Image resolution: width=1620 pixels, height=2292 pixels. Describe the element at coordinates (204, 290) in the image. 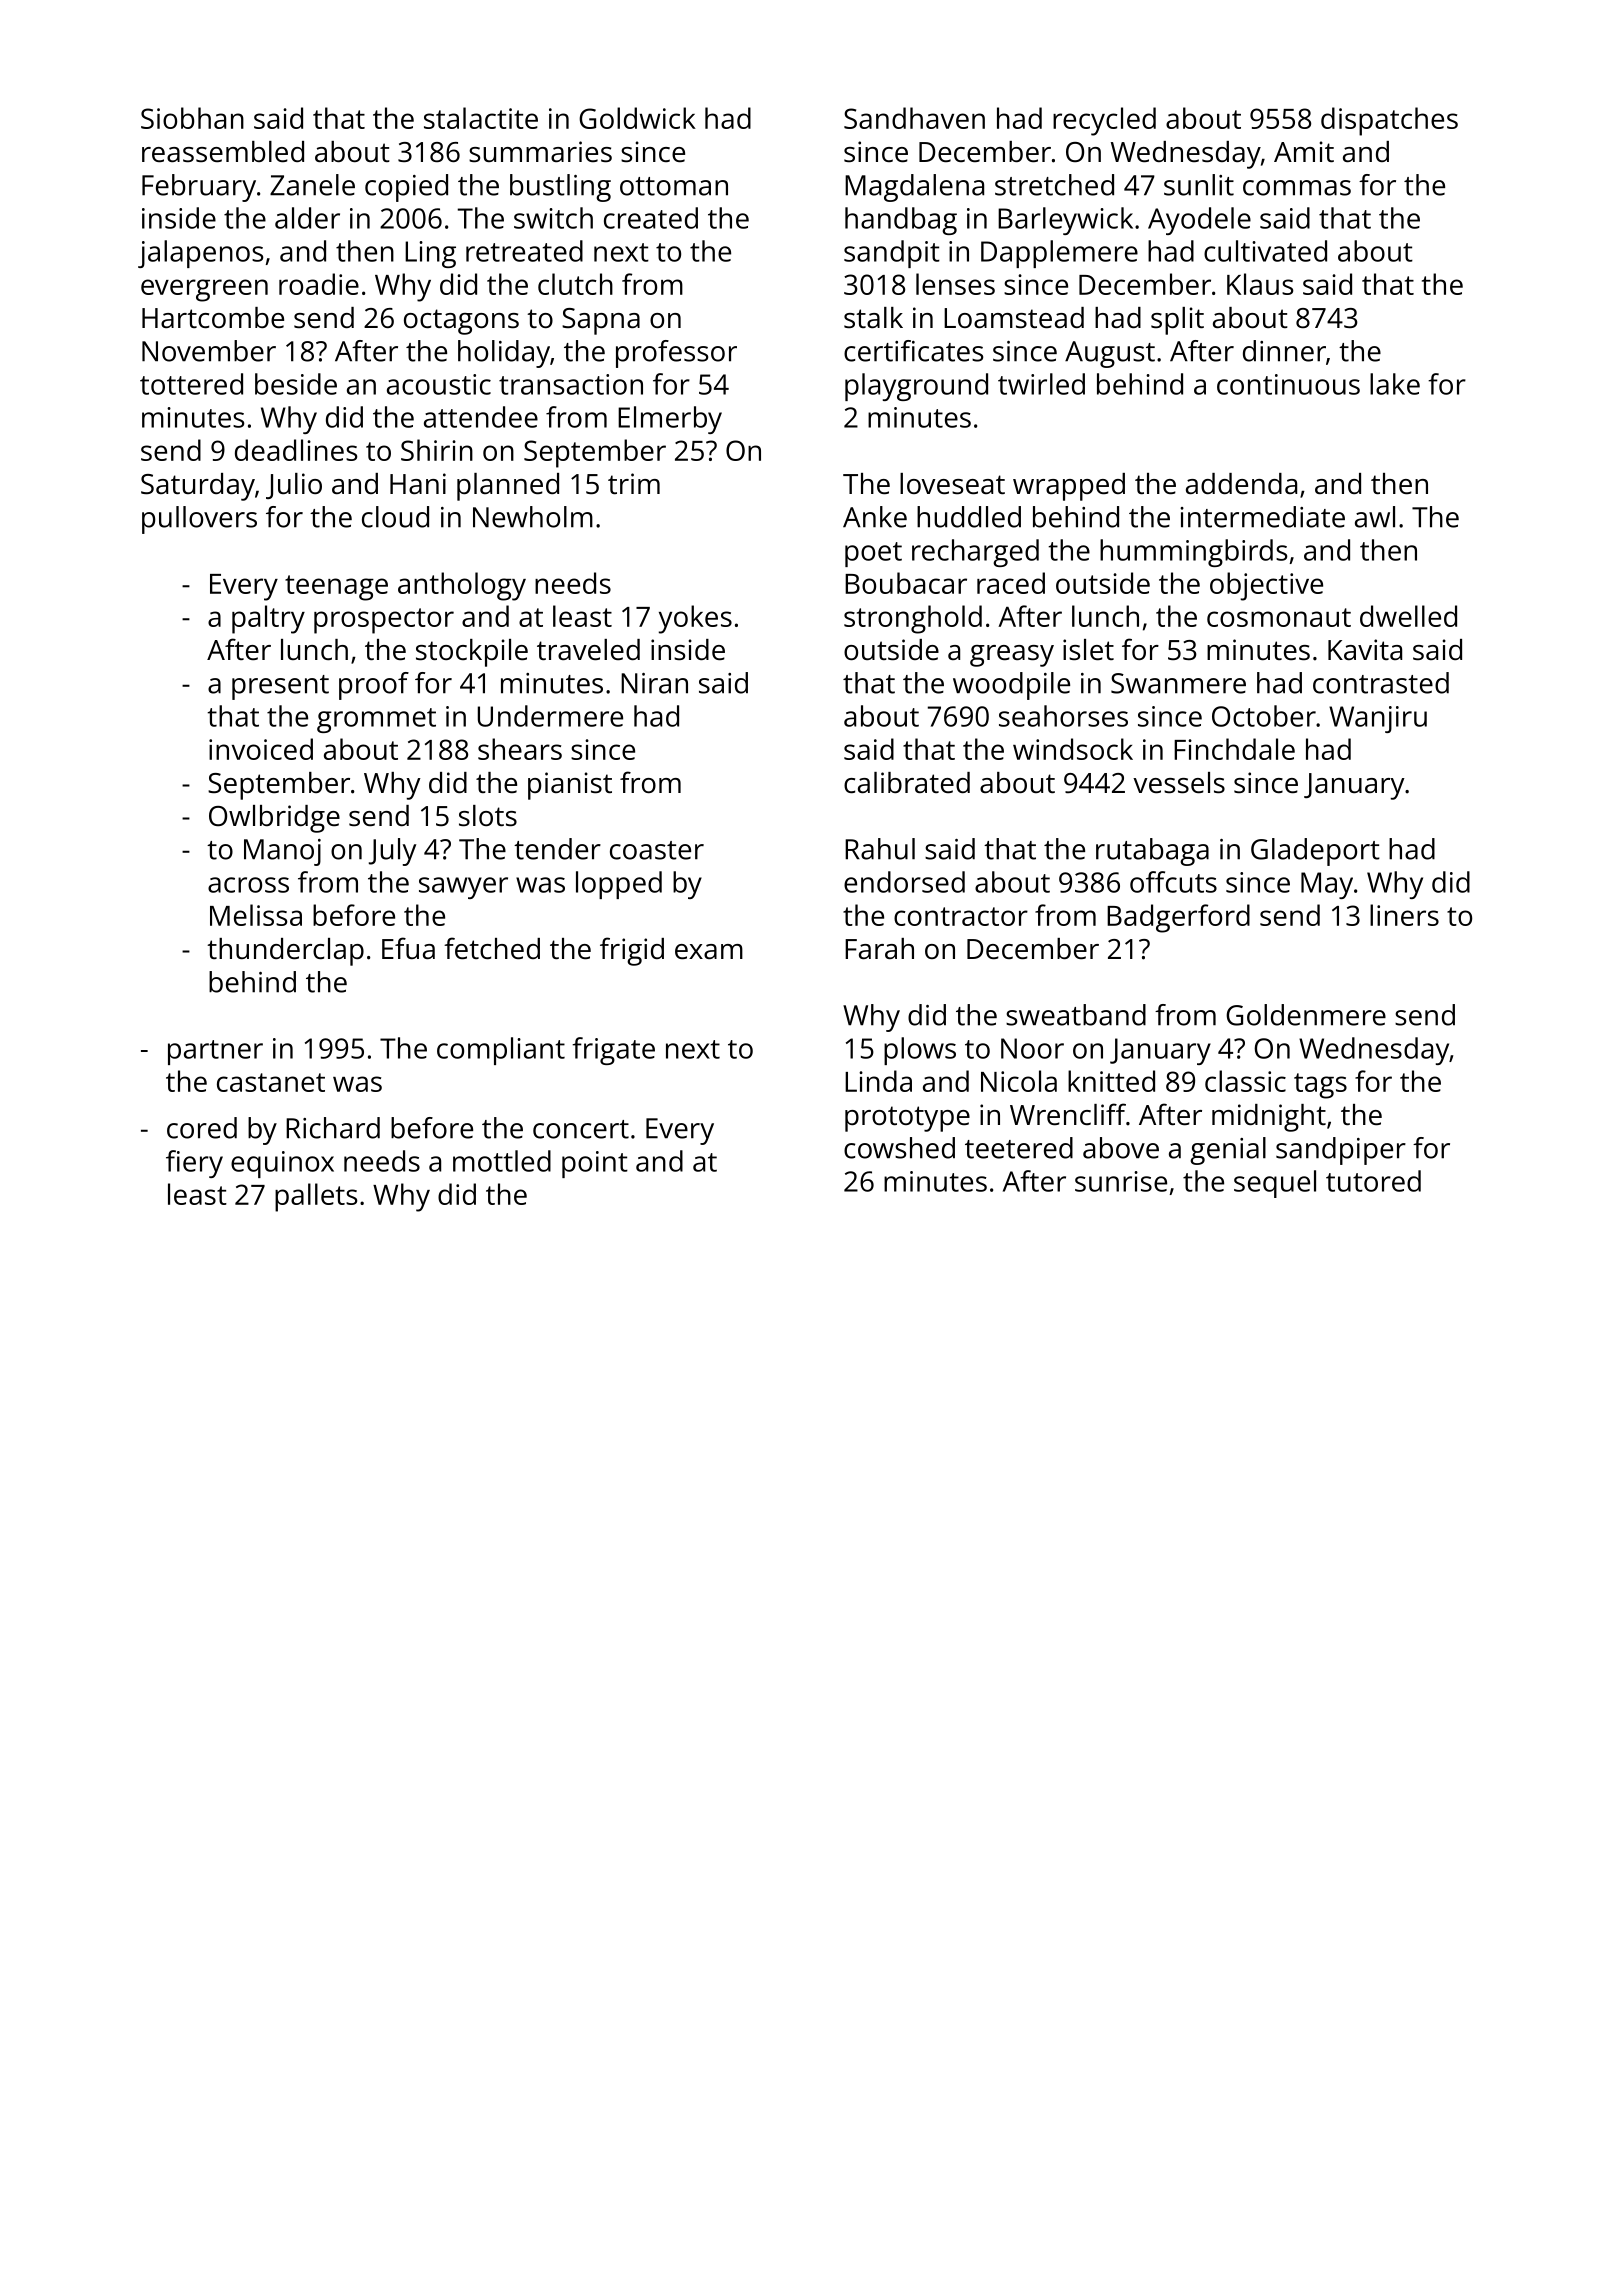

I see `evergreen` at that location.
